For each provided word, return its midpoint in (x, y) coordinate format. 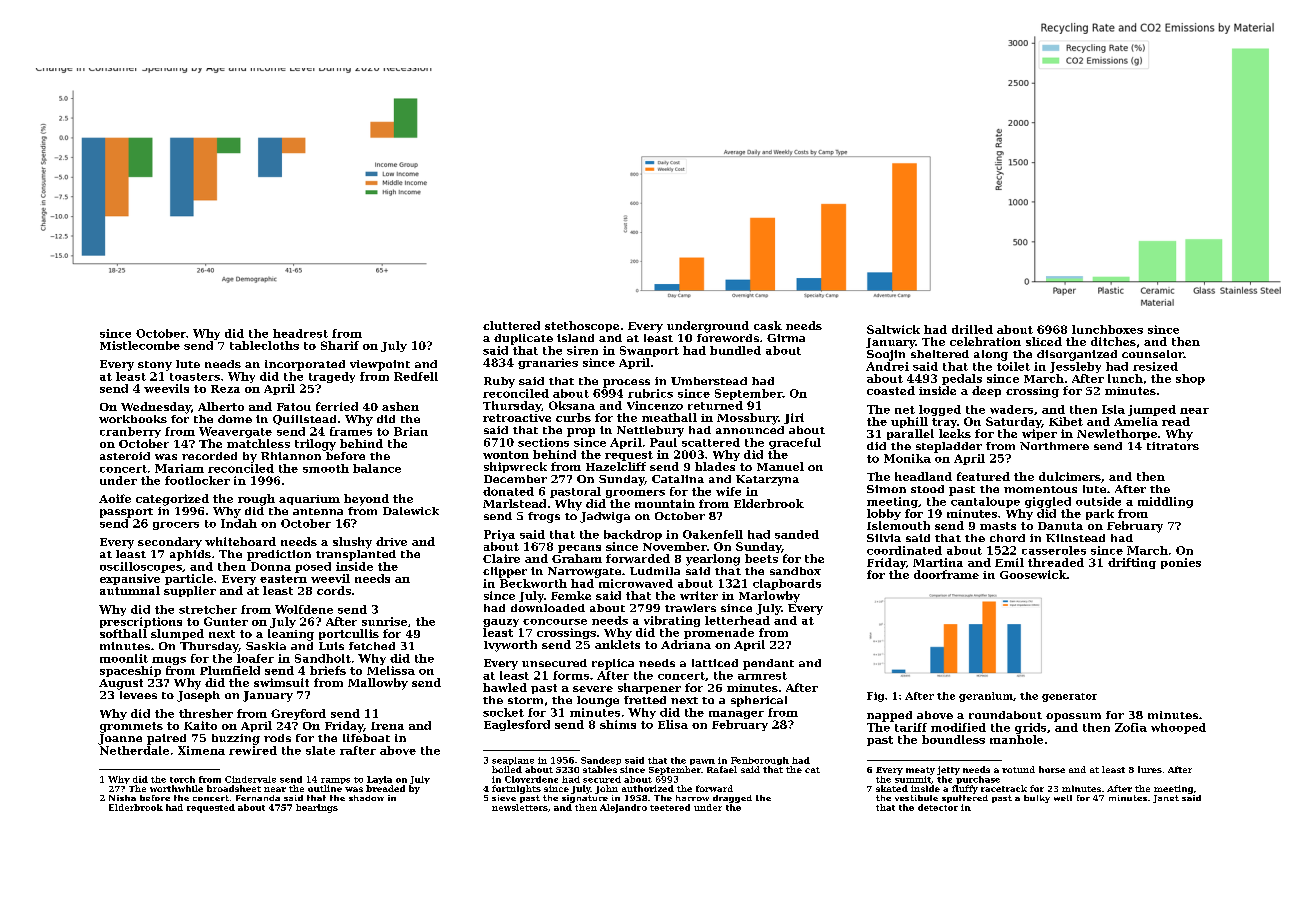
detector (938, 807)
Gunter (226, 621)
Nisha (122, 798)
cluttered (511, 325)
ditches (1113, 341)
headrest (300, 333)
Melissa (391, 670)
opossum (1073, 717)
